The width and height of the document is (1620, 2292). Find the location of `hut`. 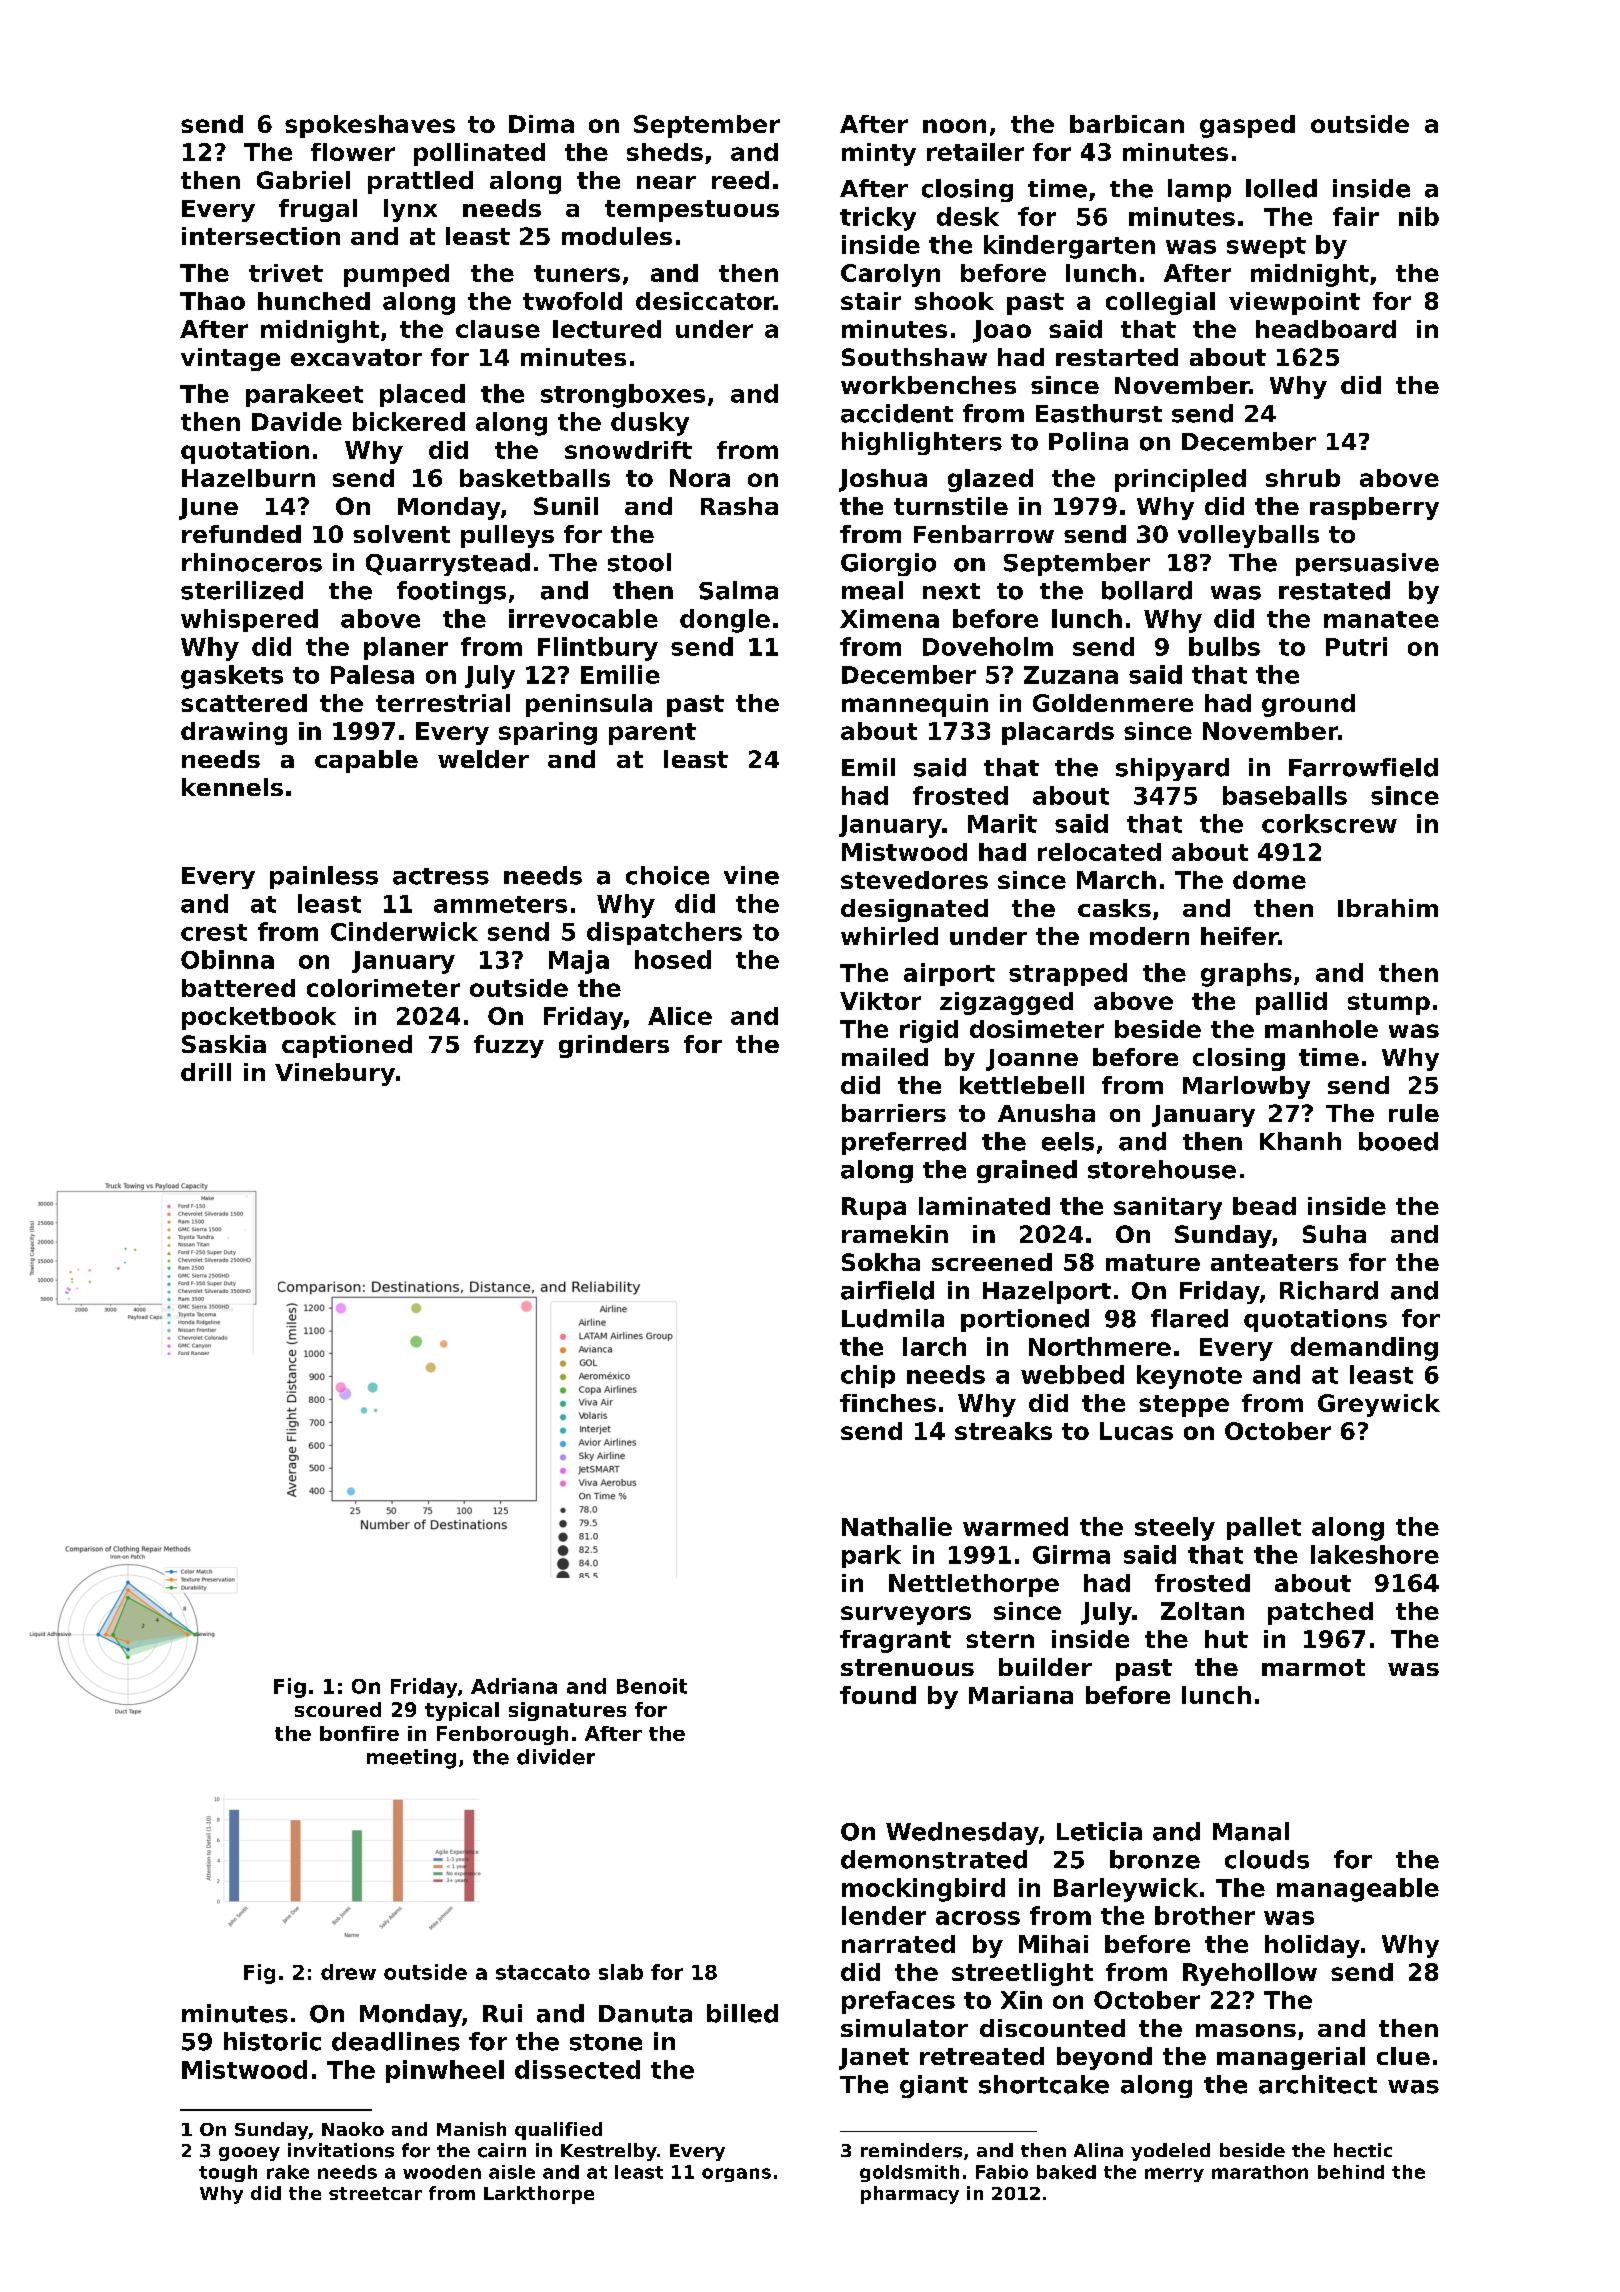

hut is located at coordinates (1226, 1639).
